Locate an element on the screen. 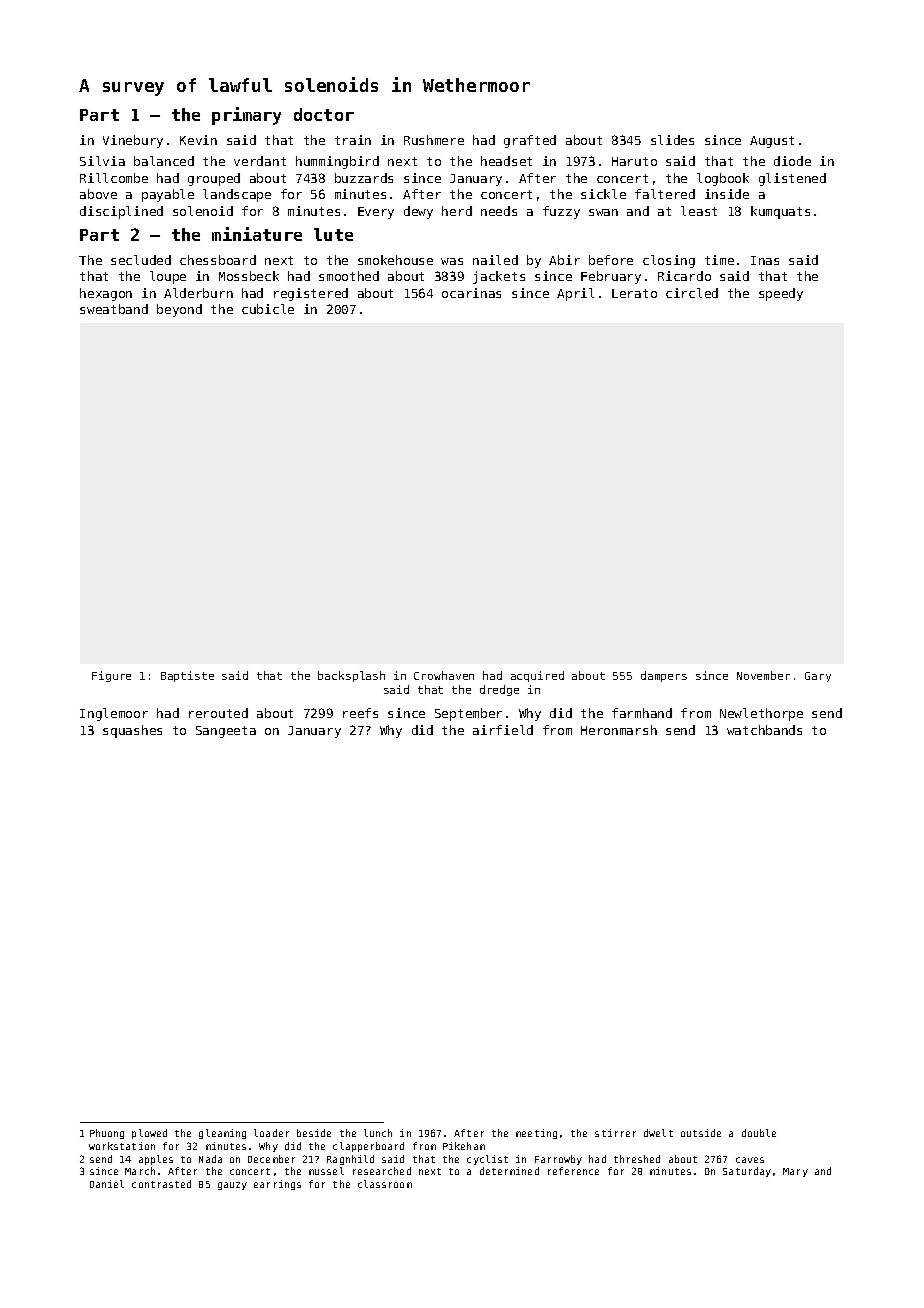  inside is located at coordinates (727, 194).
